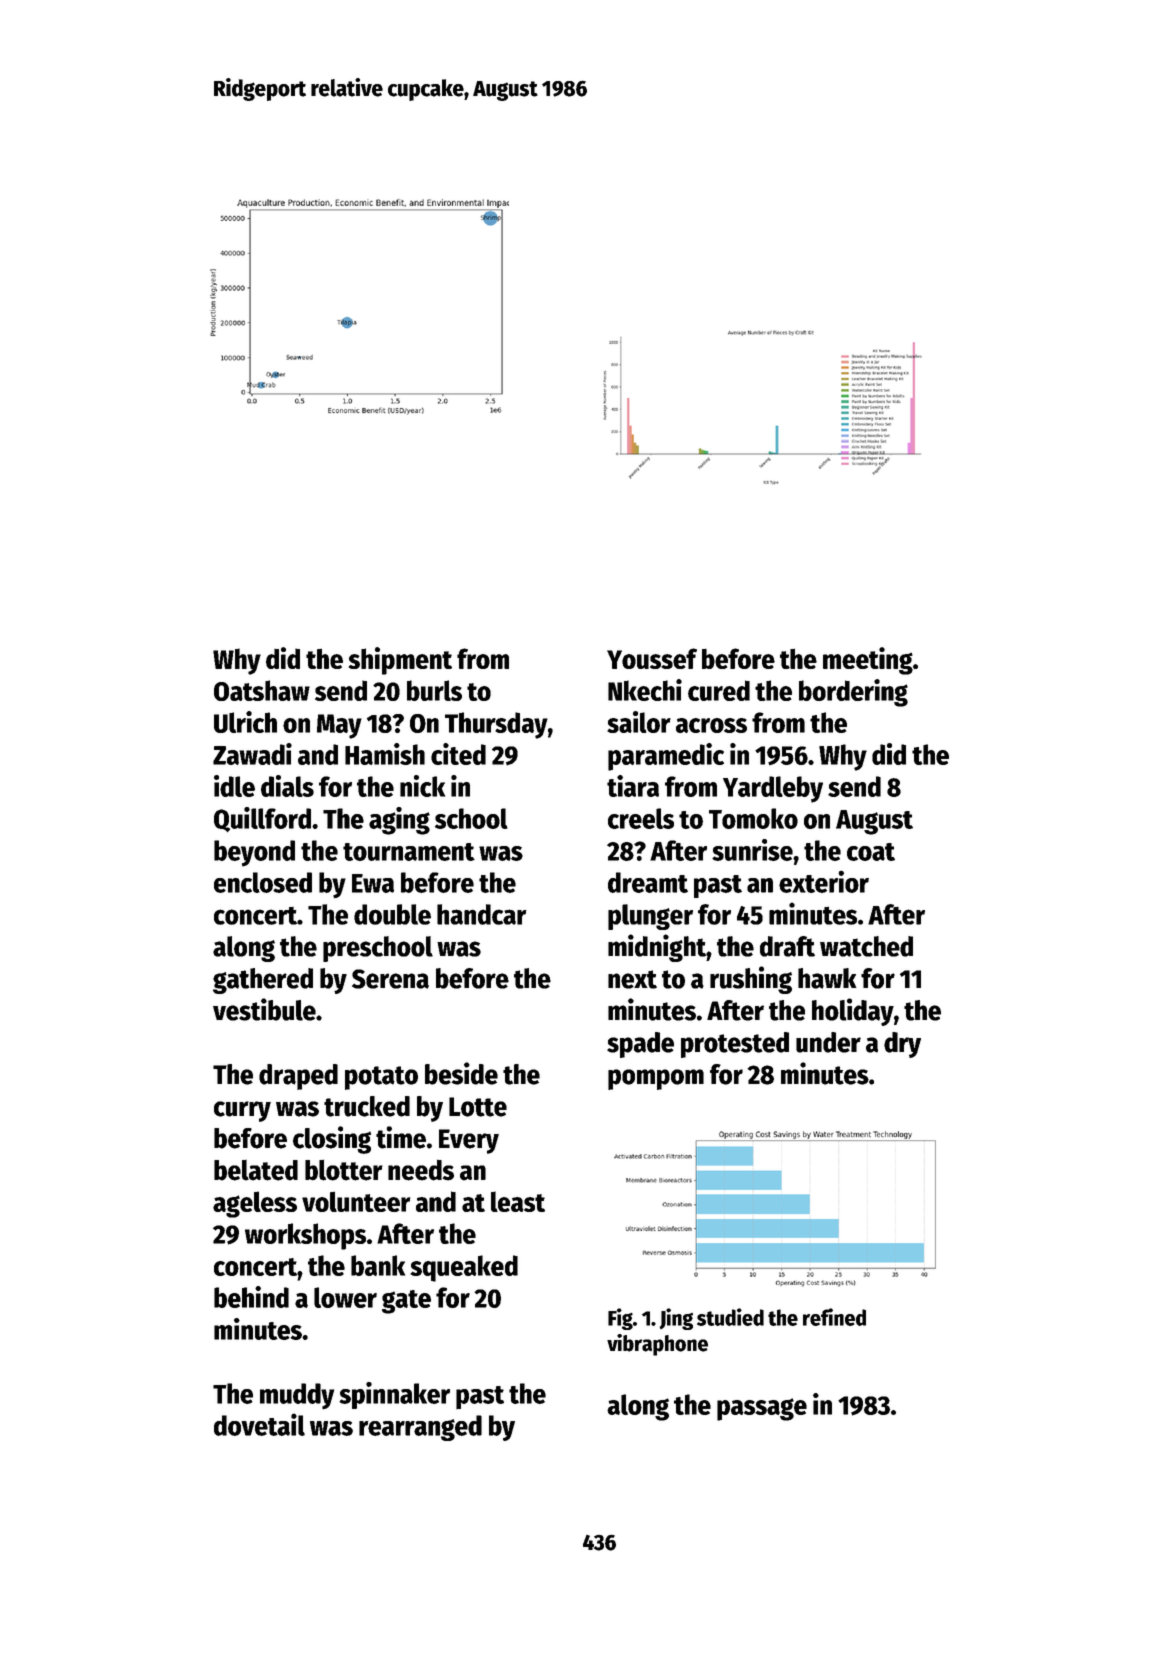 This image has height=1654, width=1165. I want to click on needs, so click(421, 1170).
